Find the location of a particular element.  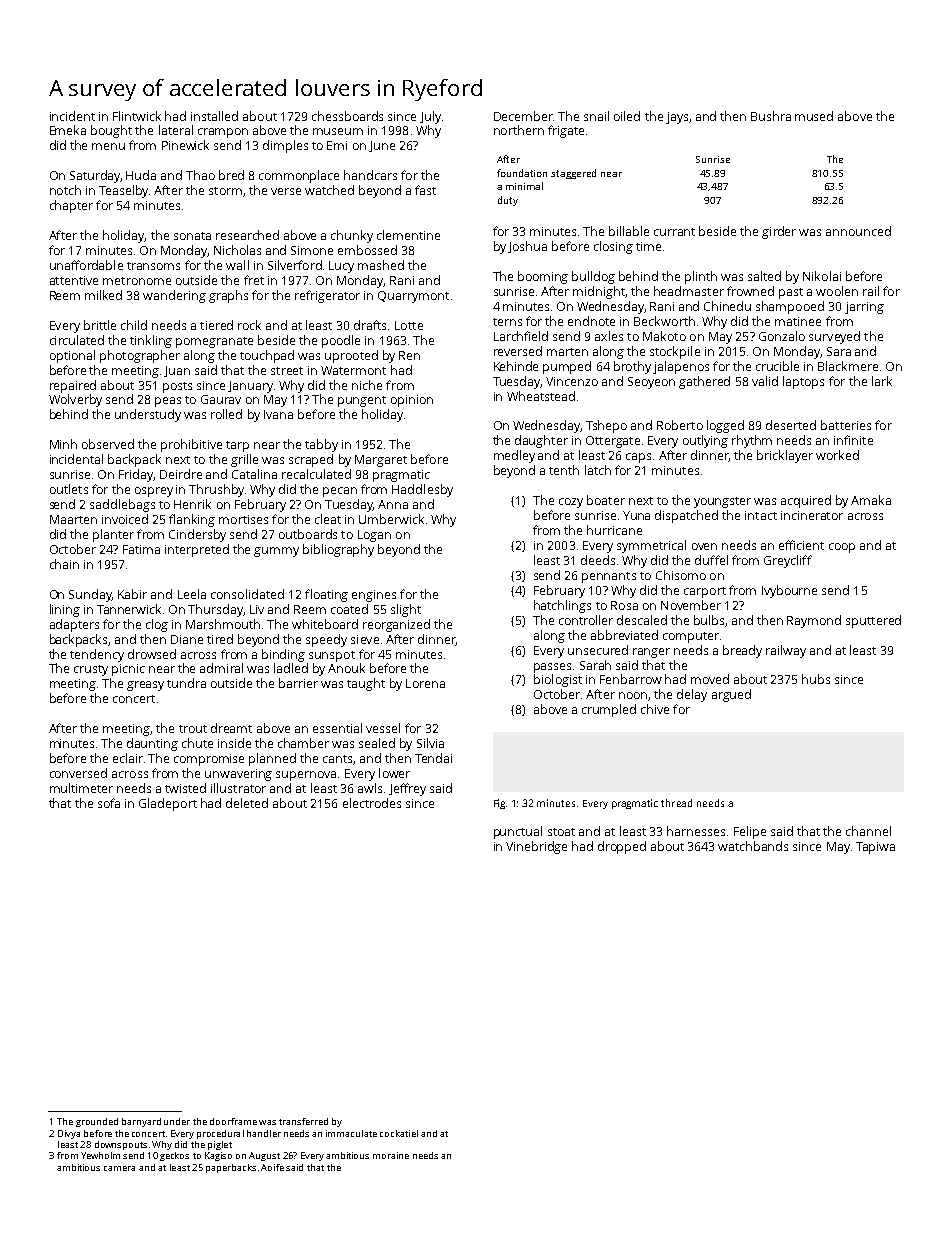

Flintwick is located at coordinates (137, 116).
